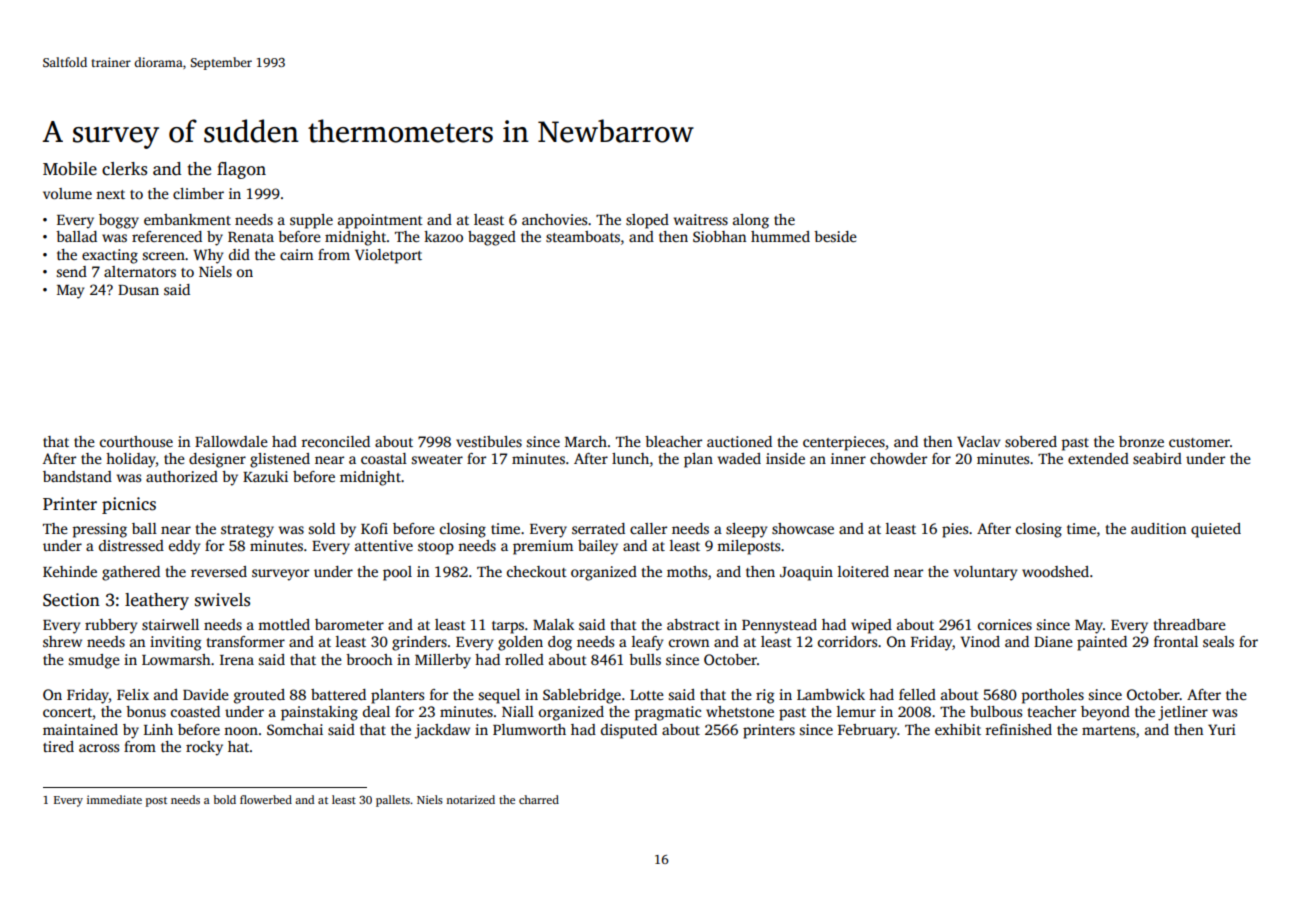 Image resolution: width=1308 pixels, height=924 pixels. Describe the element at coordinates (630, 458) in the screenshot. I see `lunch` at that location.
